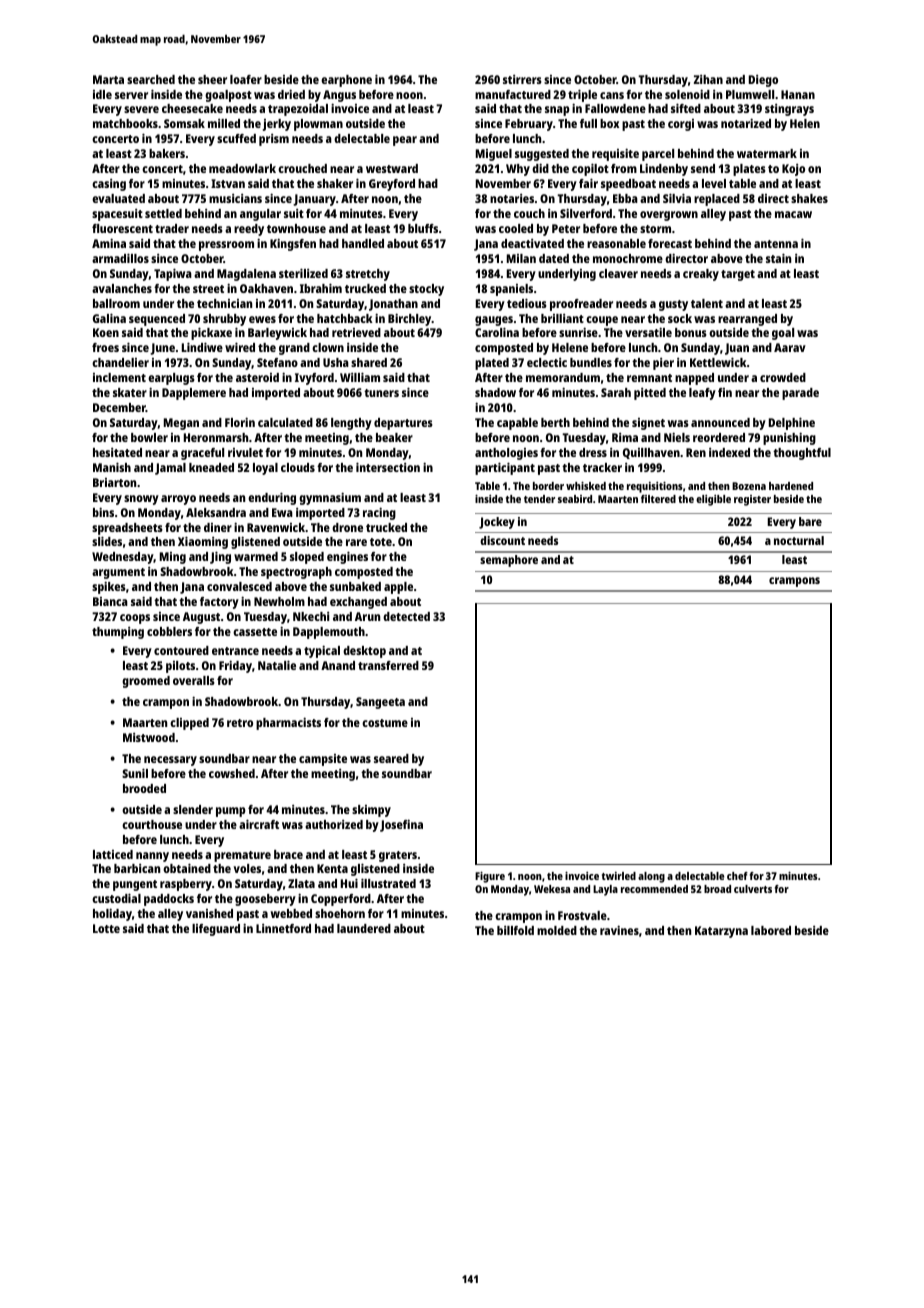 Image resolution: width=924 pixels, height=1308 pixels. What do you see at coordinates (209, 913) in the image?
I see `vanished` at bounding box center [209, 913].
